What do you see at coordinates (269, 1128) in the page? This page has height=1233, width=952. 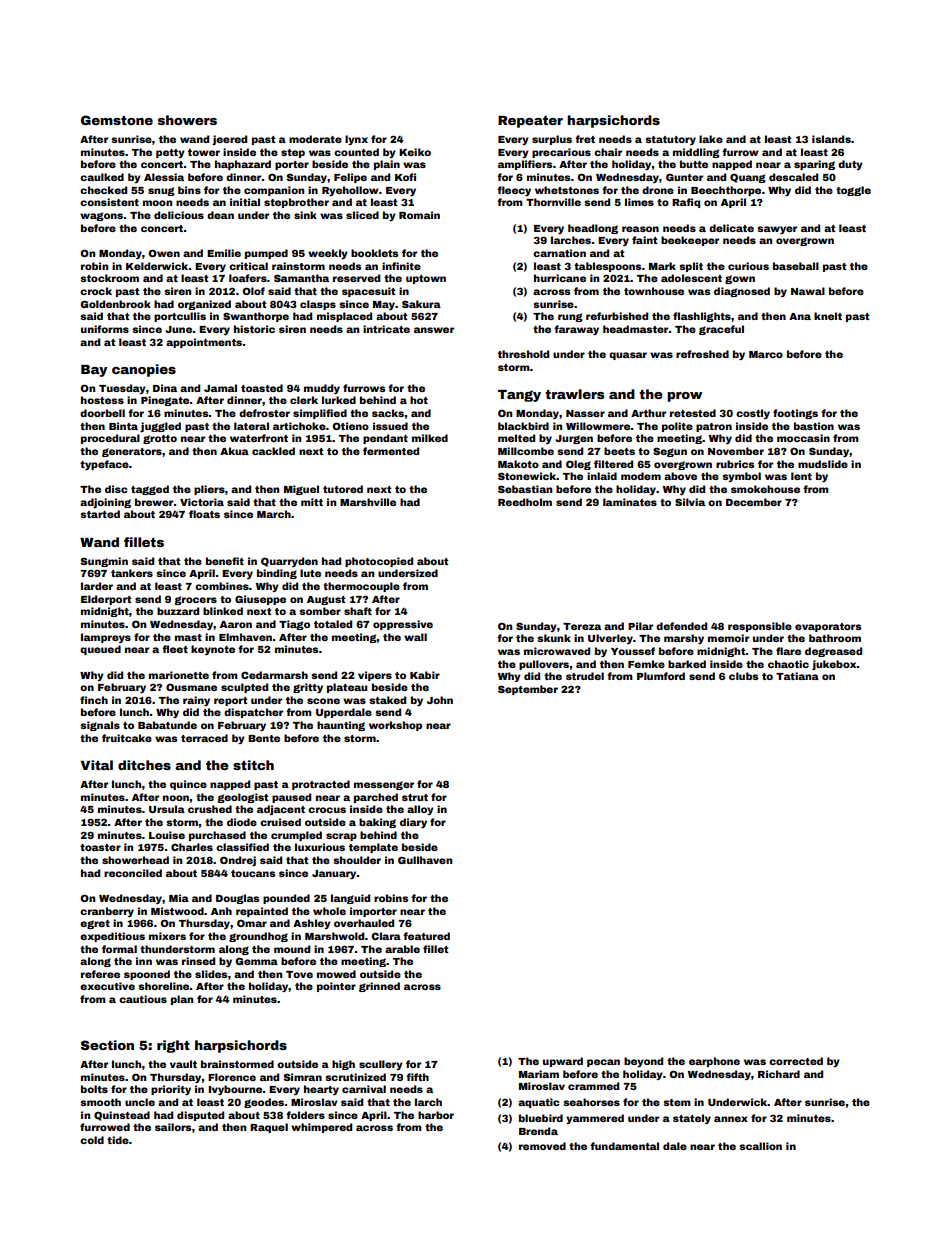 I see `Raquel` at bounding box center [269, 1128].
